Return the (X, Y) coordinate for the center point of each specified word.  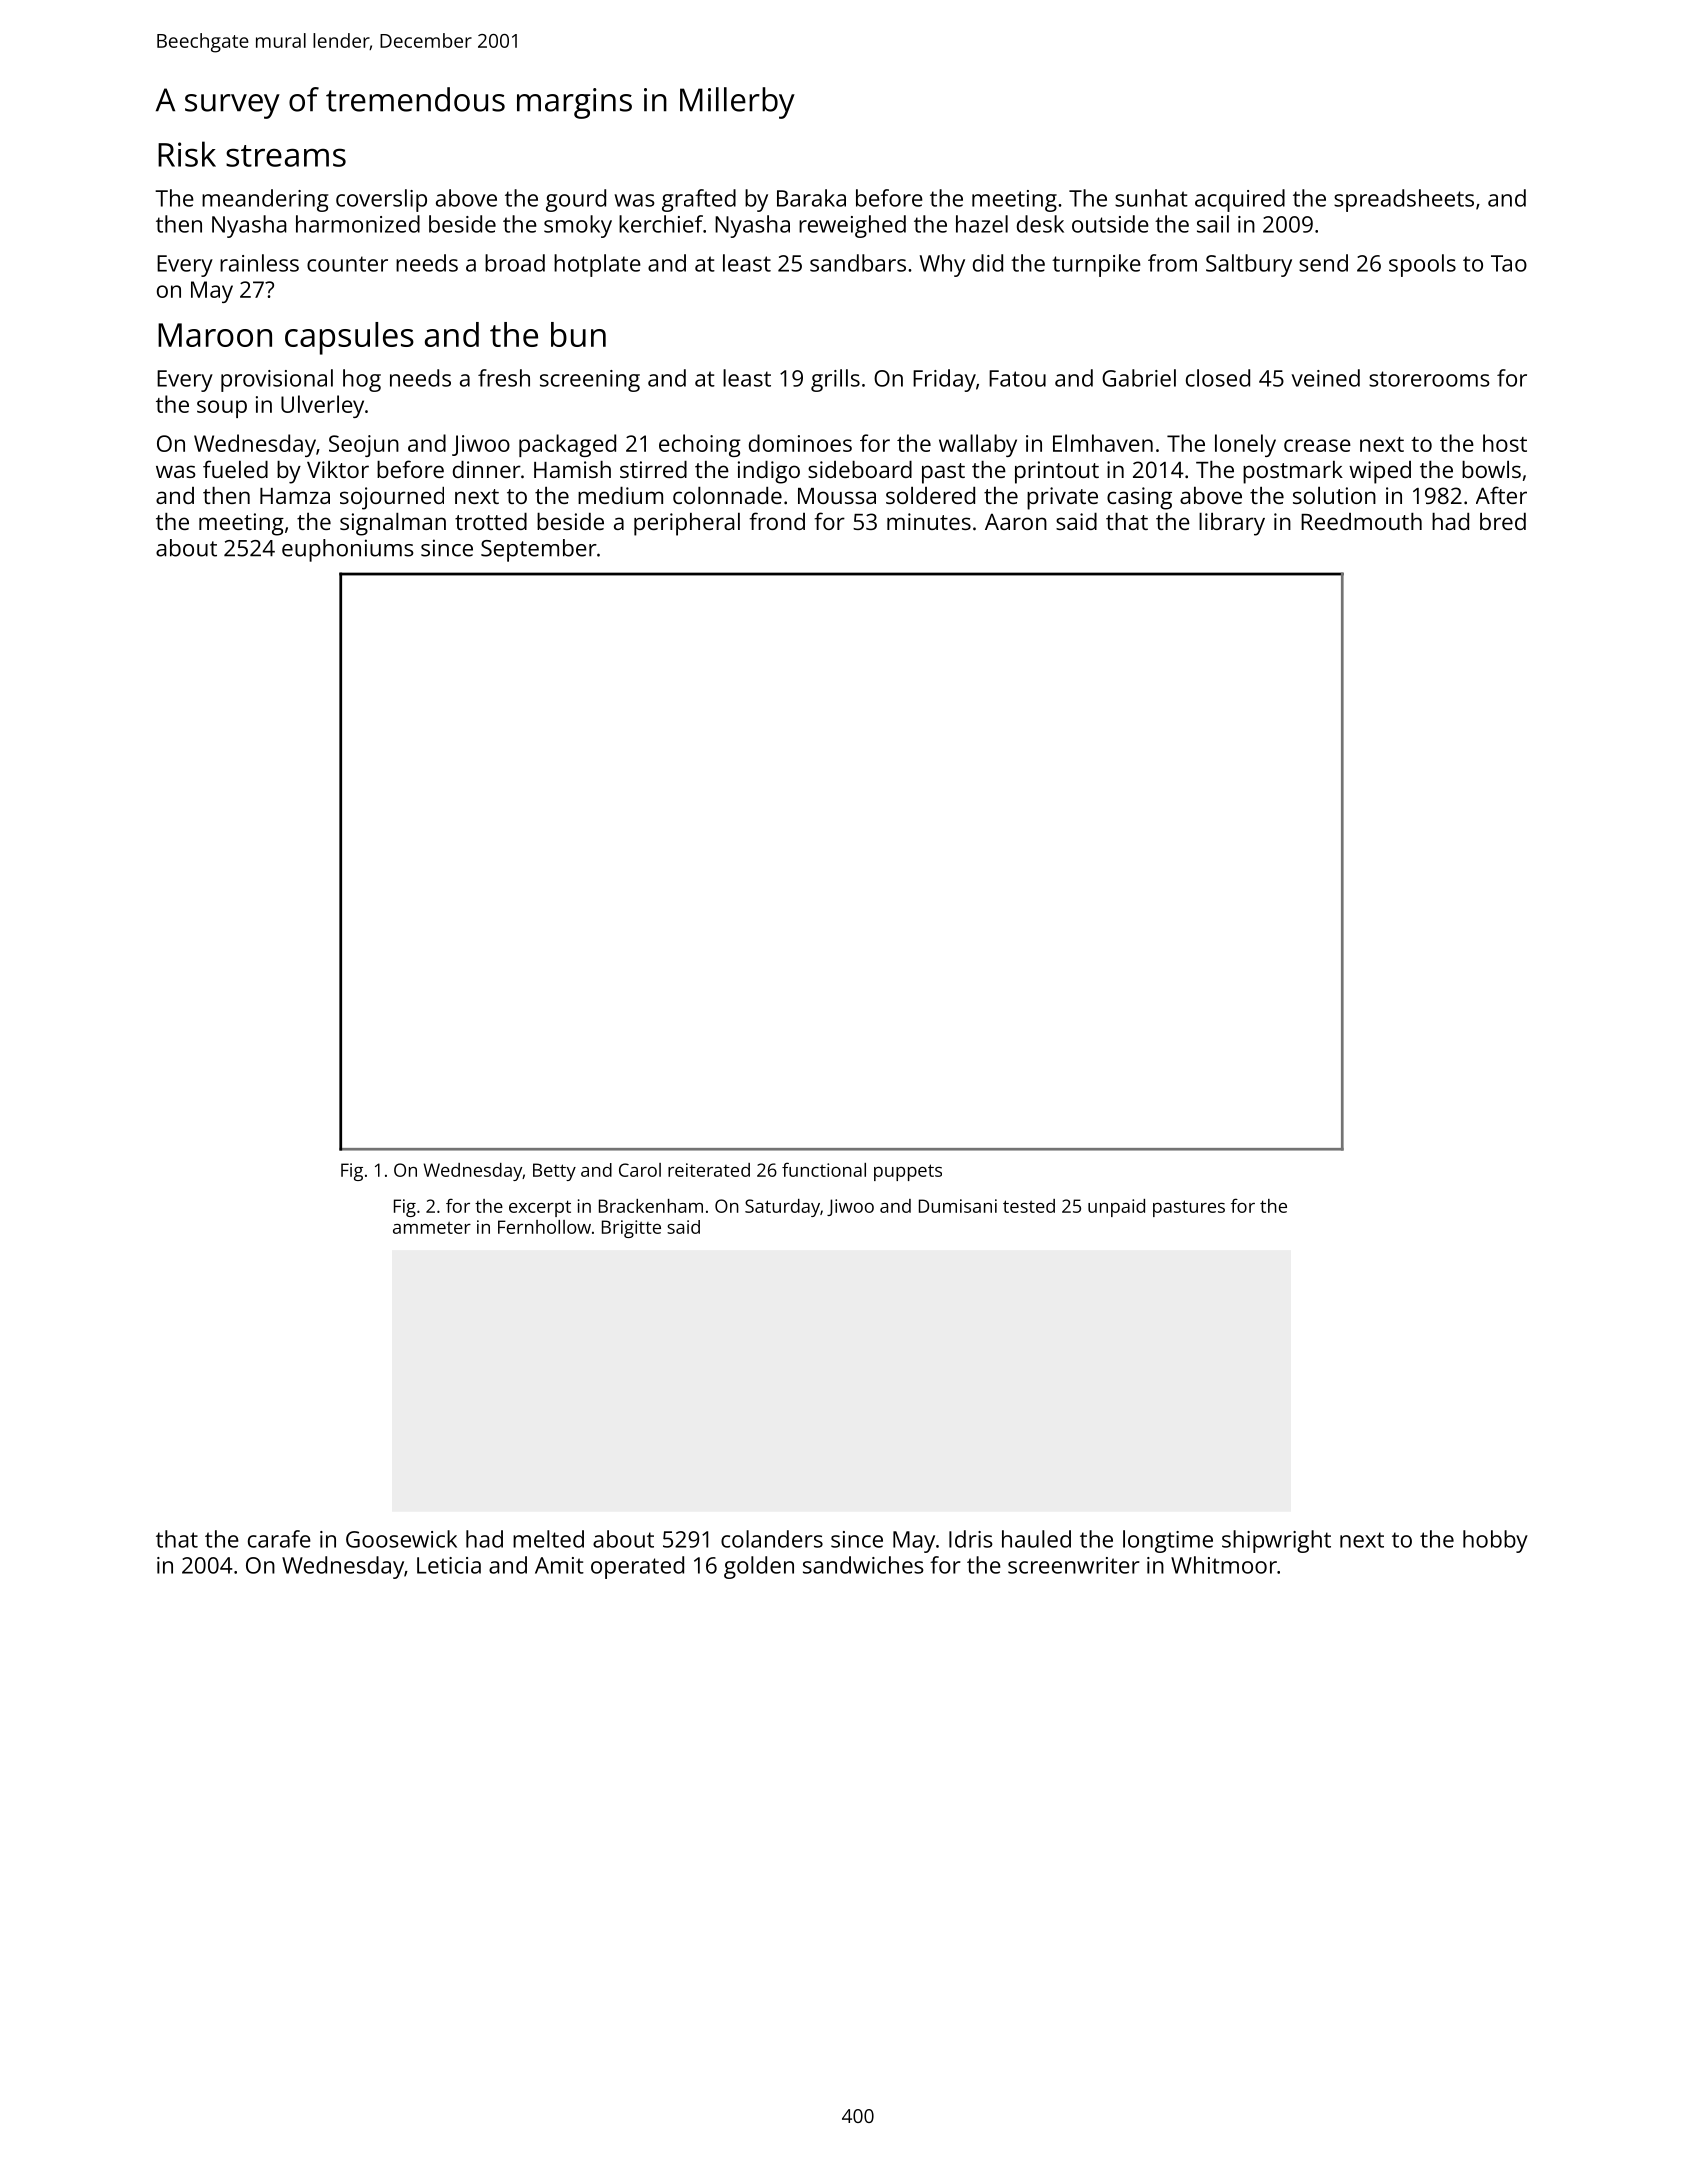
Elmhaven (1103, 443)
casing (1139, 498)
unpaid (1116, 1208)
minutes (929, 521)
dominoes (800, 443)
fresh (504, 378)
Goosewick (401, 1539)
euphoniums (347, 550)
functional (824, 1169)
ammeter (432, 1228)
